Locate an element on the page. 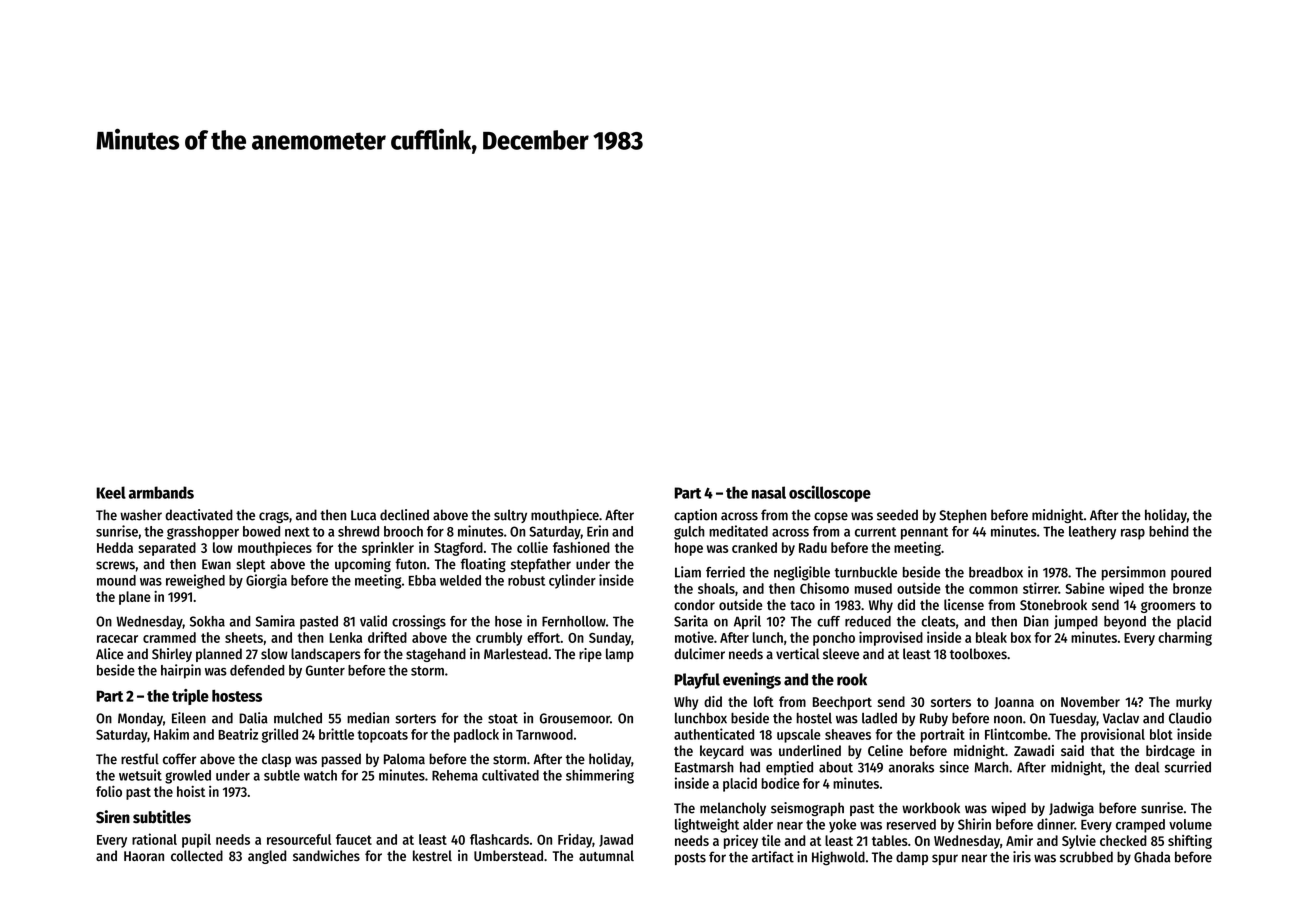 This image has width=1308, height=924. oscilloscope is located at coordinates (830, 493).
